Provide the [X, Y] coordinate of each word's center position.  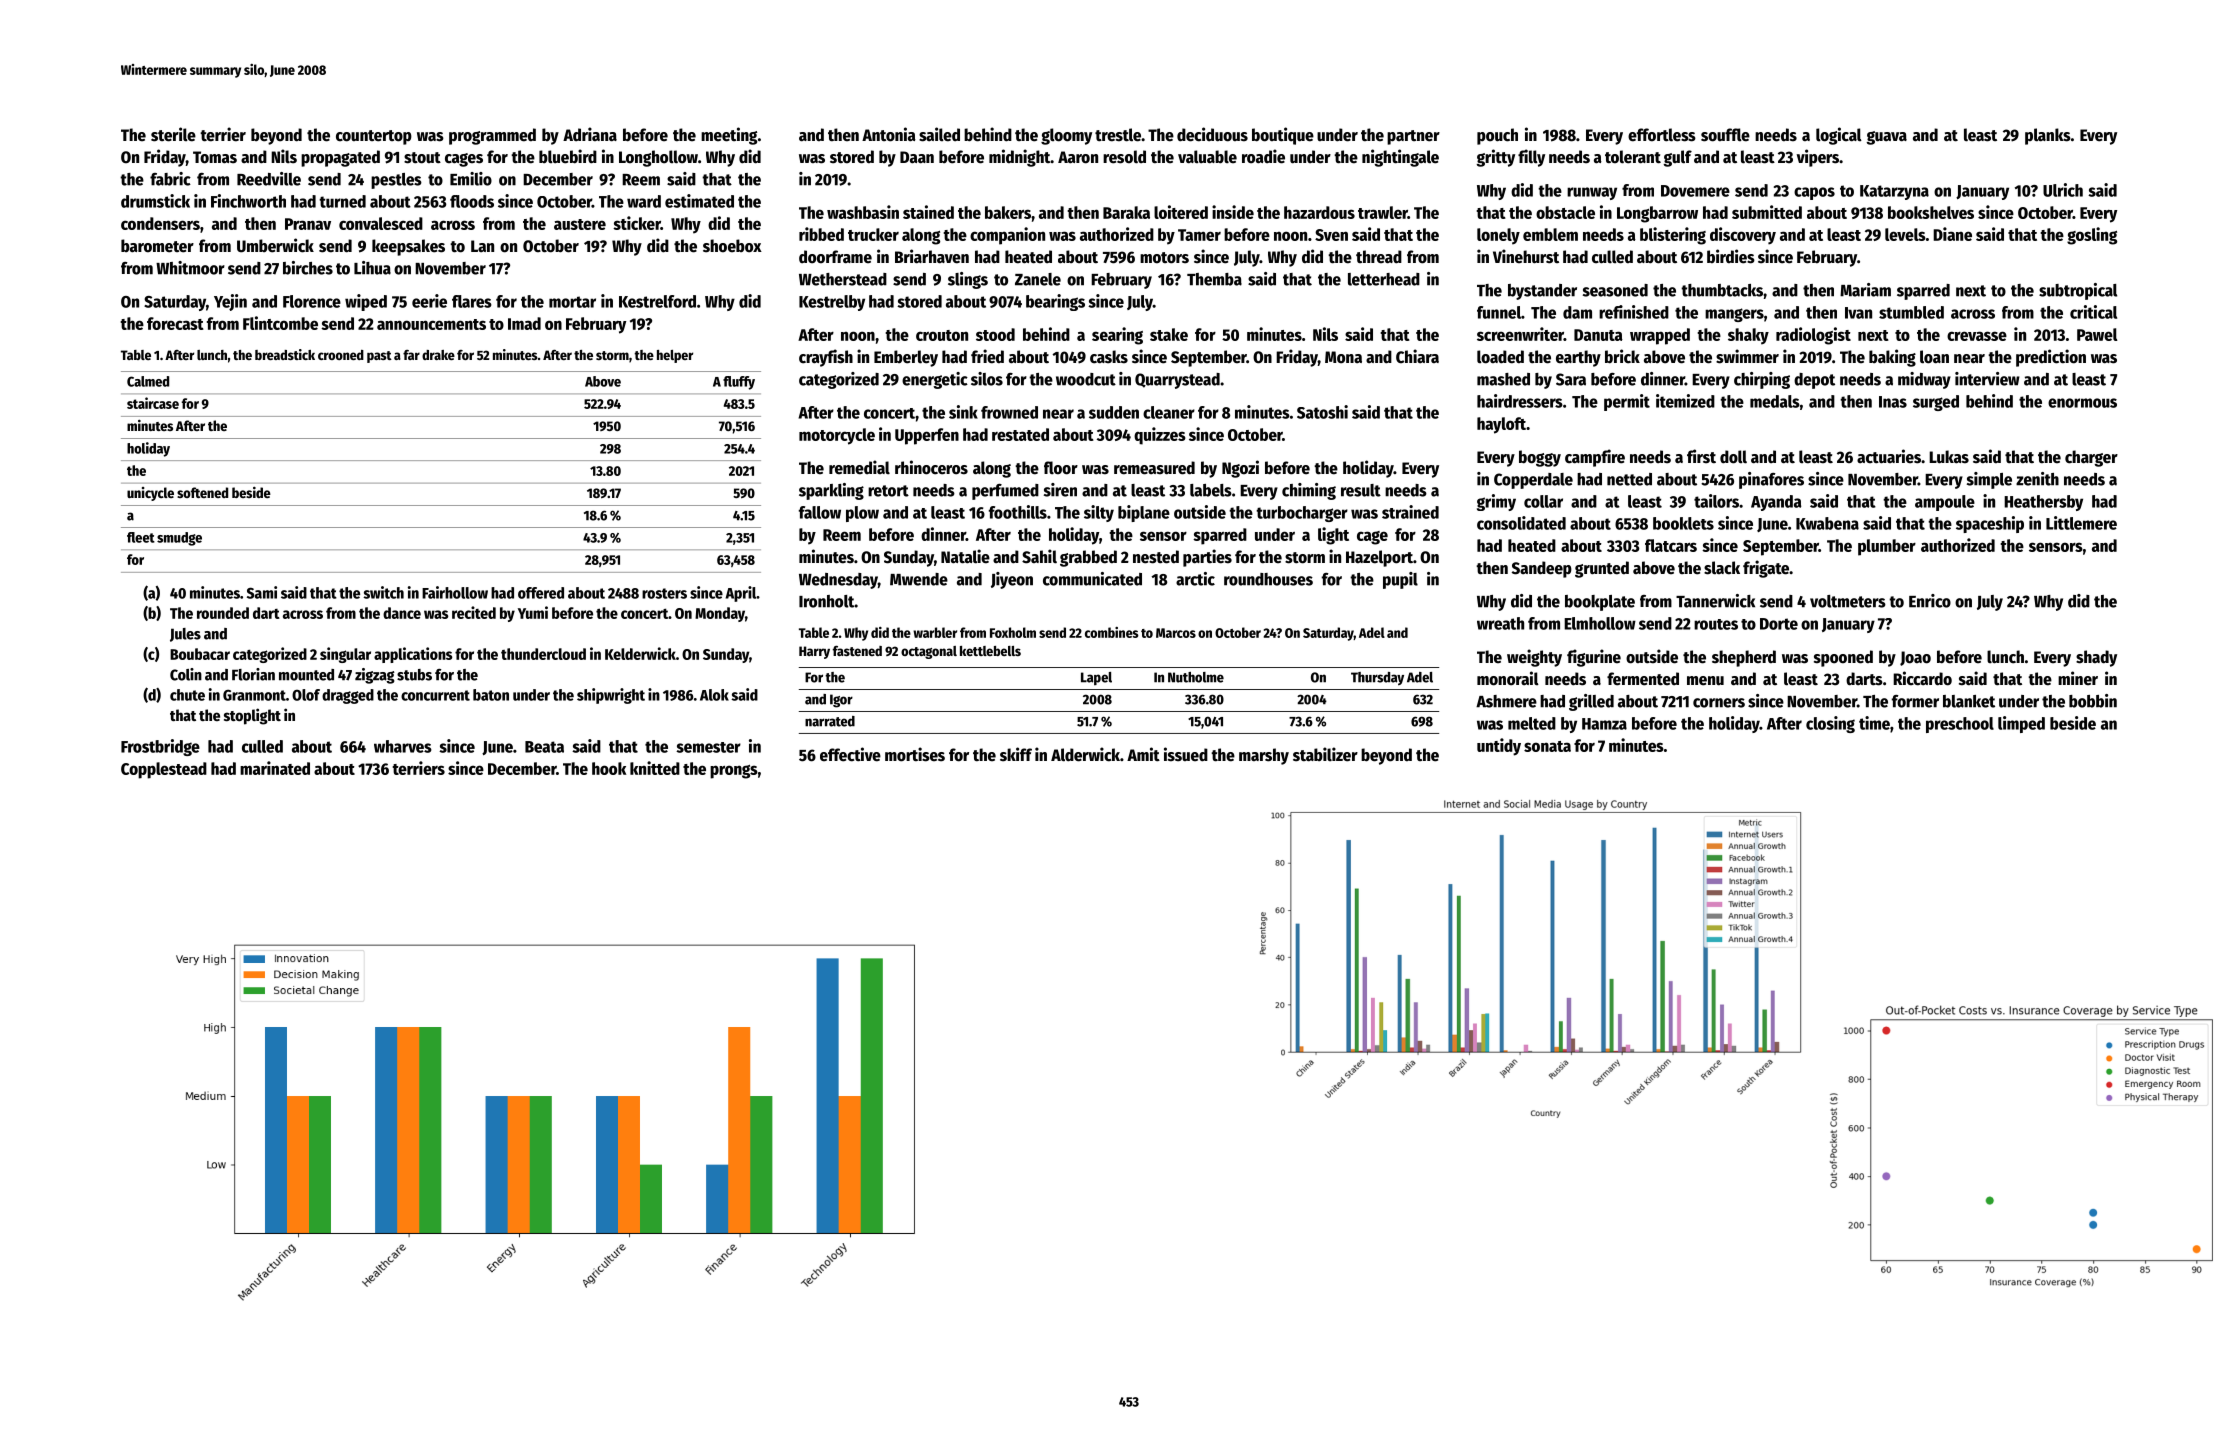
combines [1112, 632]
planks [2048, 136]
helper [675, 356]
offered [541, 593]
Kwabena [1827, 523]
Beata [544, 747]
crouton [942, 335]
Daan [917, 157]
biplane [1144, 513]
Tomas [215, 157]
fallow [820, 512]
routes [1716, 624]
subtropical [2078, 291]
